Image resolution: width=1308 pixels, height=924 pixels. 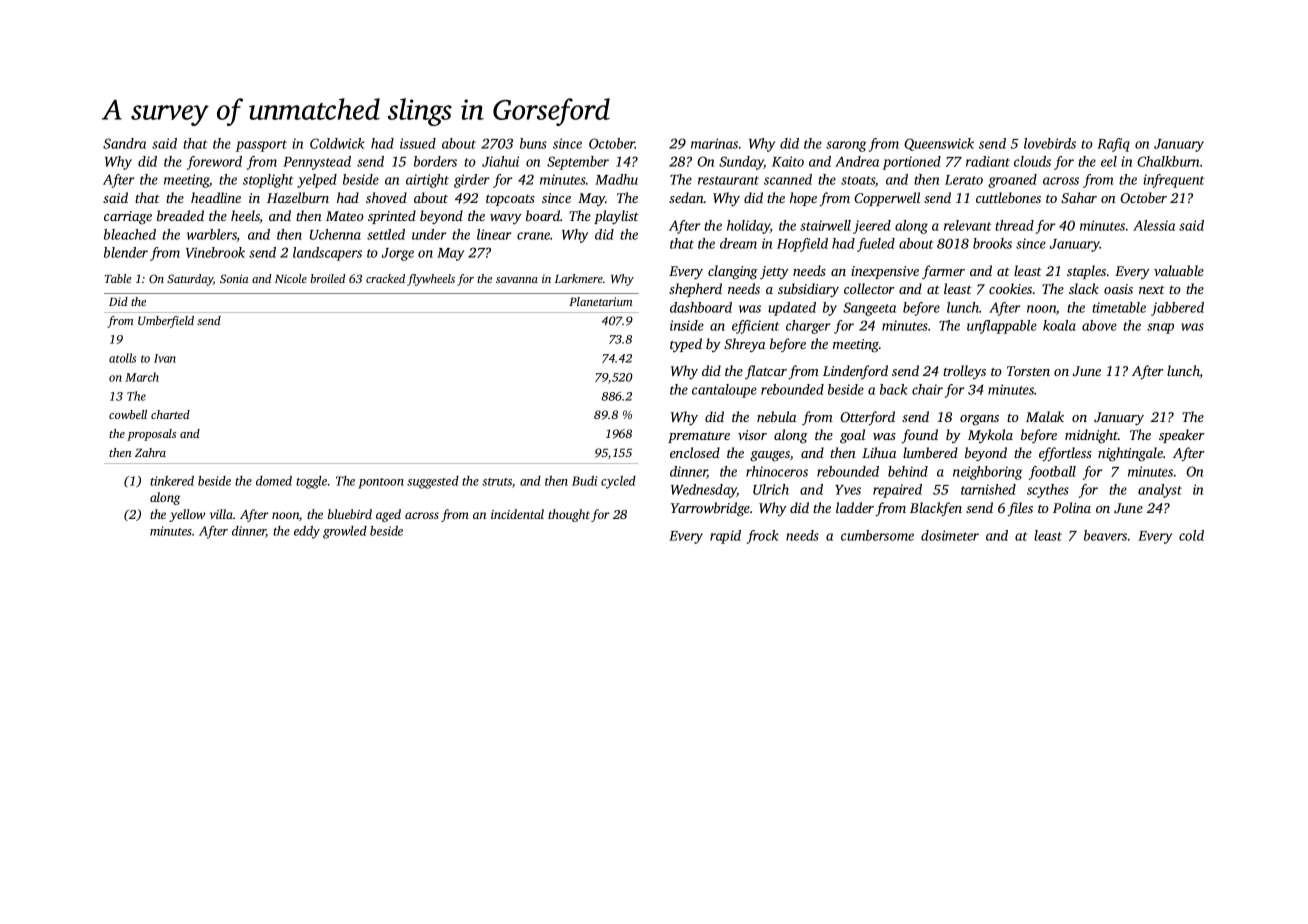 I want to click on typed, so click(x=686, y=345).
